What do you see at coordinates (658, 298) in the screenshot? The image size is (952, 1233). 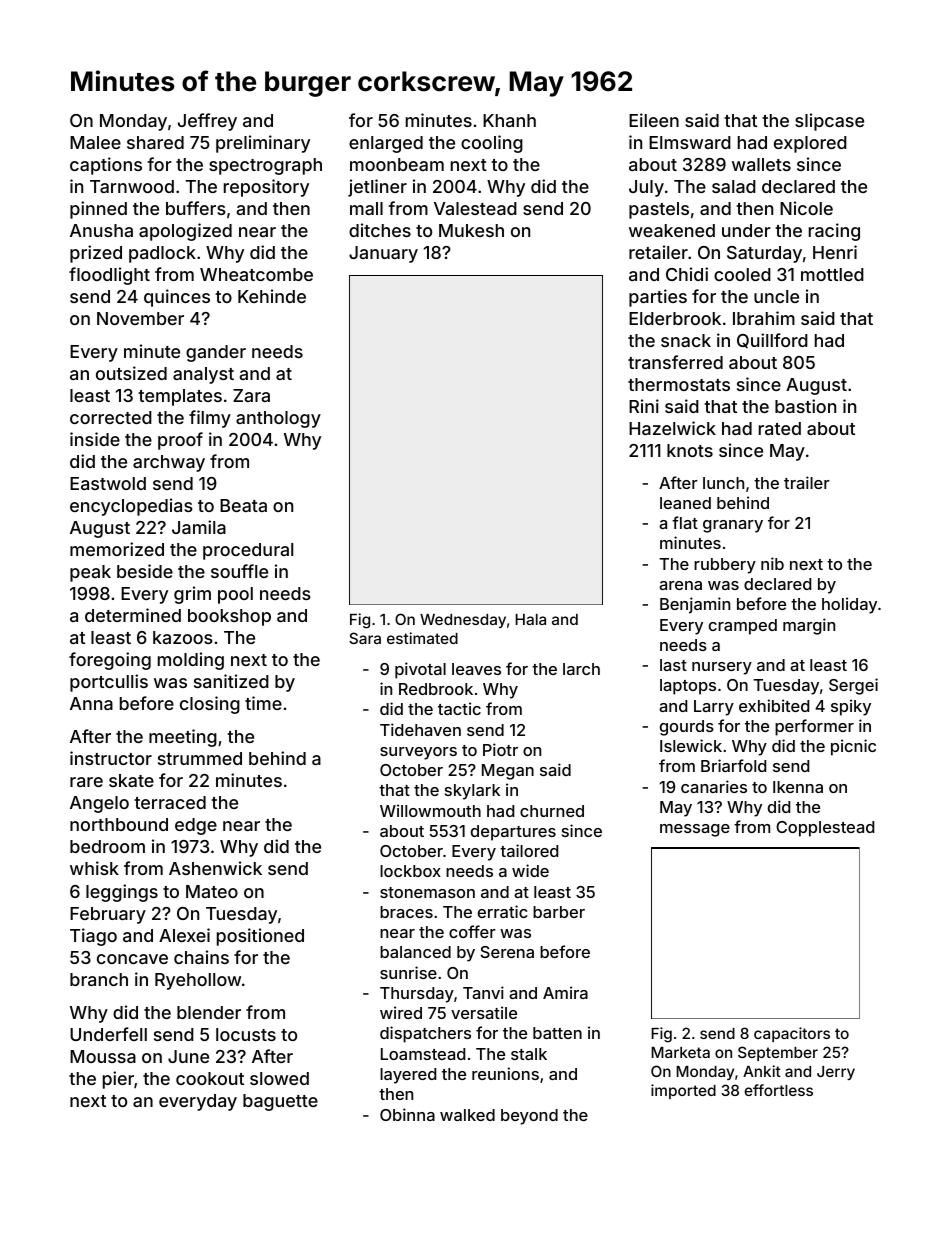 I see `parties` at bounding box center [658, 298].
